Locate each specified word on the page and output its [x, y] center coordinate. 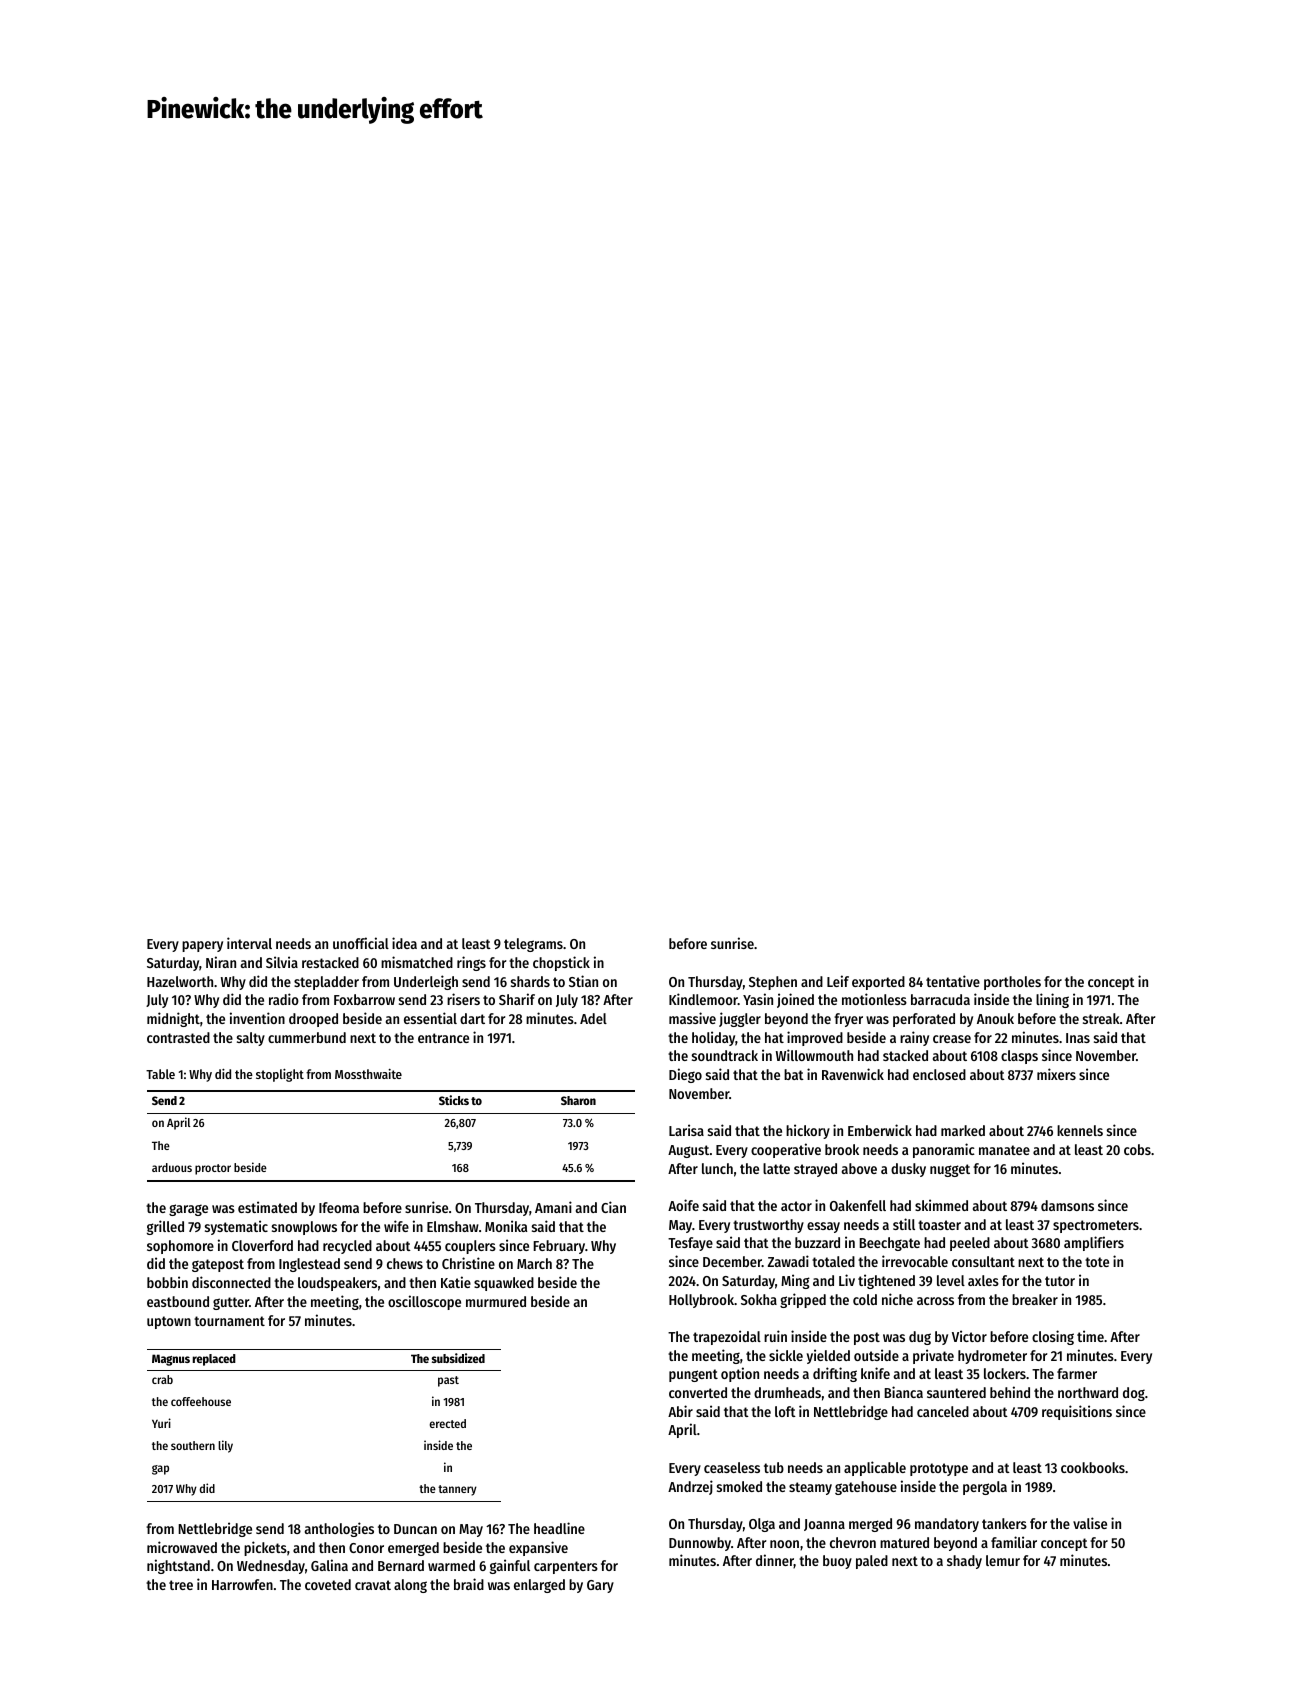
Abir [680, 1411]
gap [160, 1470]
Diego [685, 1075]
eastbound [178, 1301]
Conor [366, 1548]
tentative [953, 981]
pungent [693, 1375]
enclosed [939, 1074]
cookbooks [1093, 1467]
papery [202, 946]
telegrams [533, 945]
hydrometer [992, 1357]
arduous [172, 1167]
